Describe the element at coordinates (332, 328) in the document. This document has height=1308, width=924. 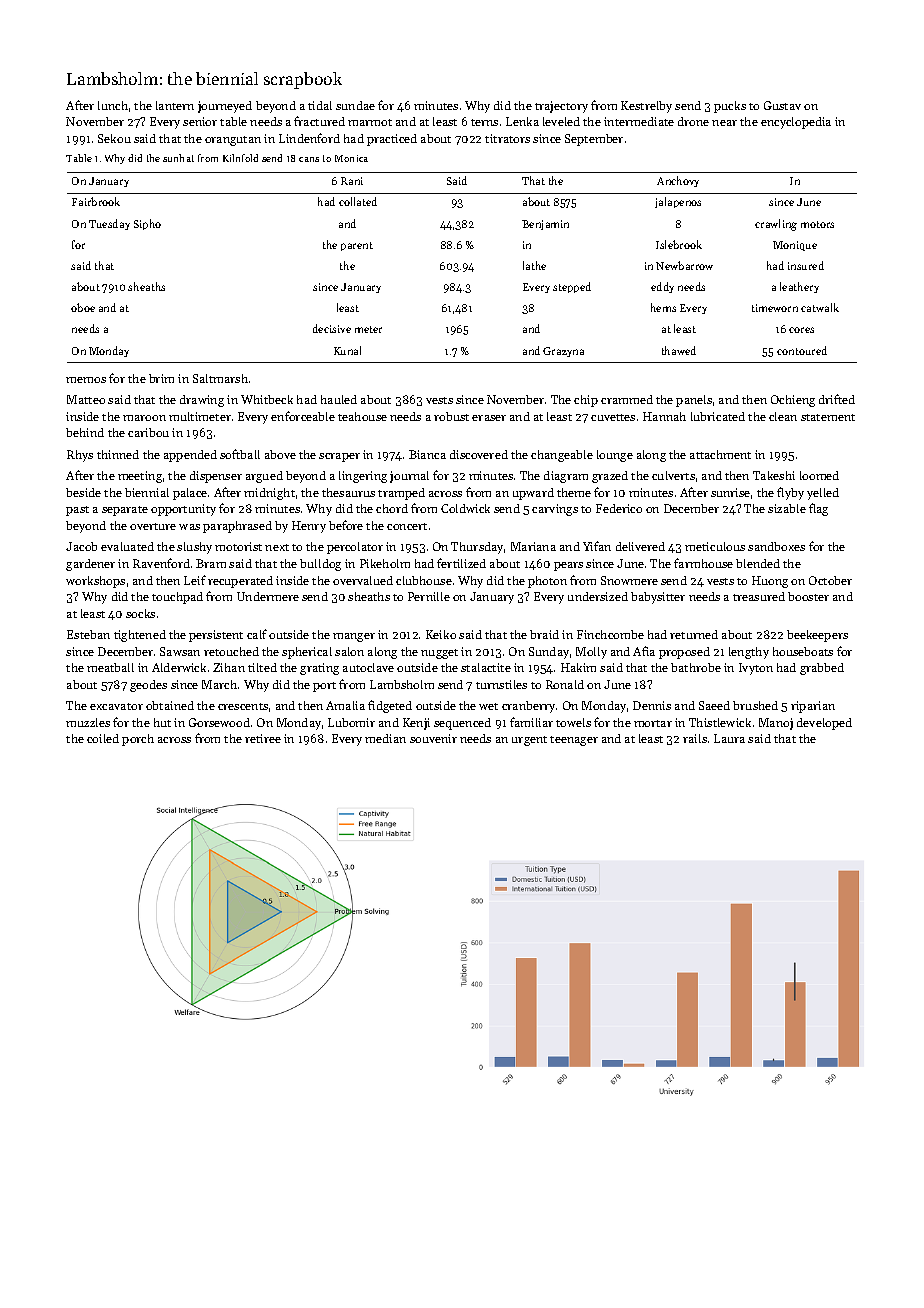
I see `decisive` at that location.
